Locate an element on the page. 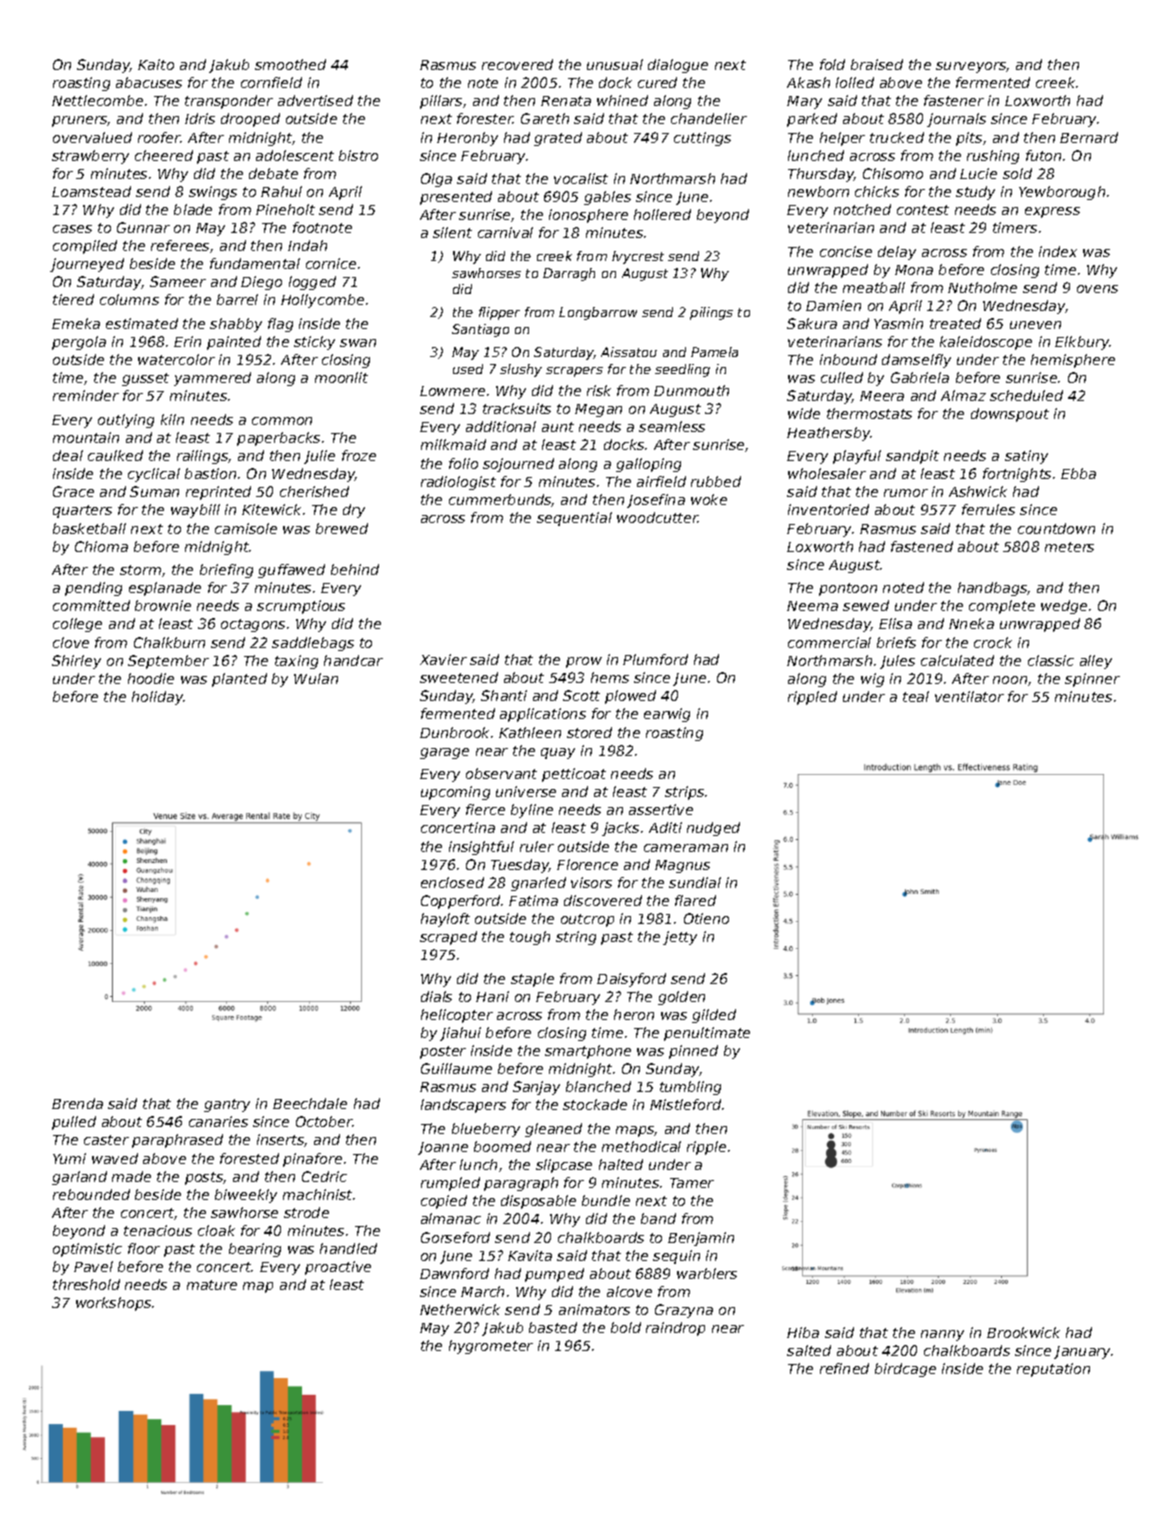 The height and width of the document is (1517, 1172). Lowmere is located at coordinates (452, 391).
